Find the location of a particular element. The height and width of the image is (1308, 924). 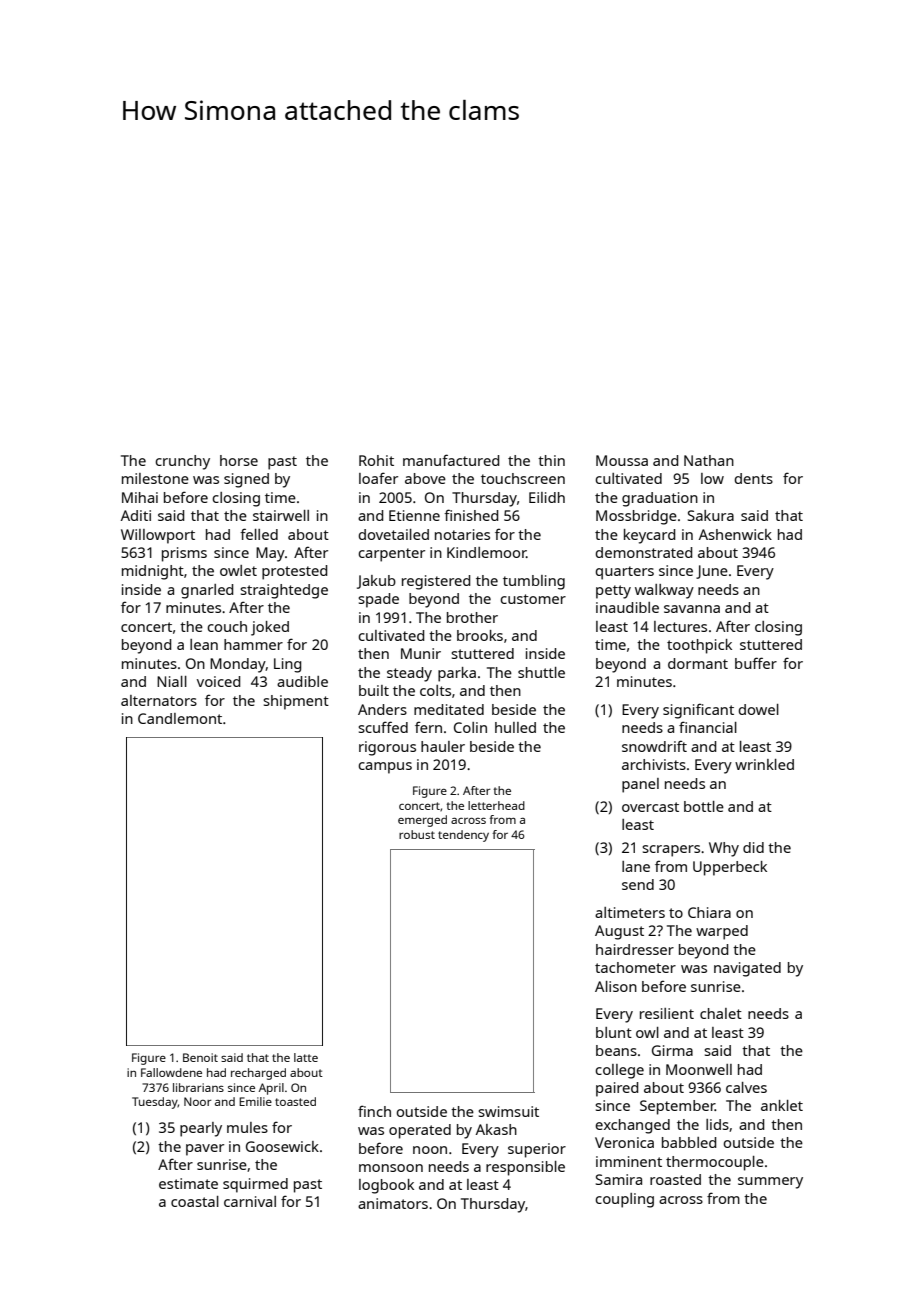

coastal is located at coordinates (195, 1201).
